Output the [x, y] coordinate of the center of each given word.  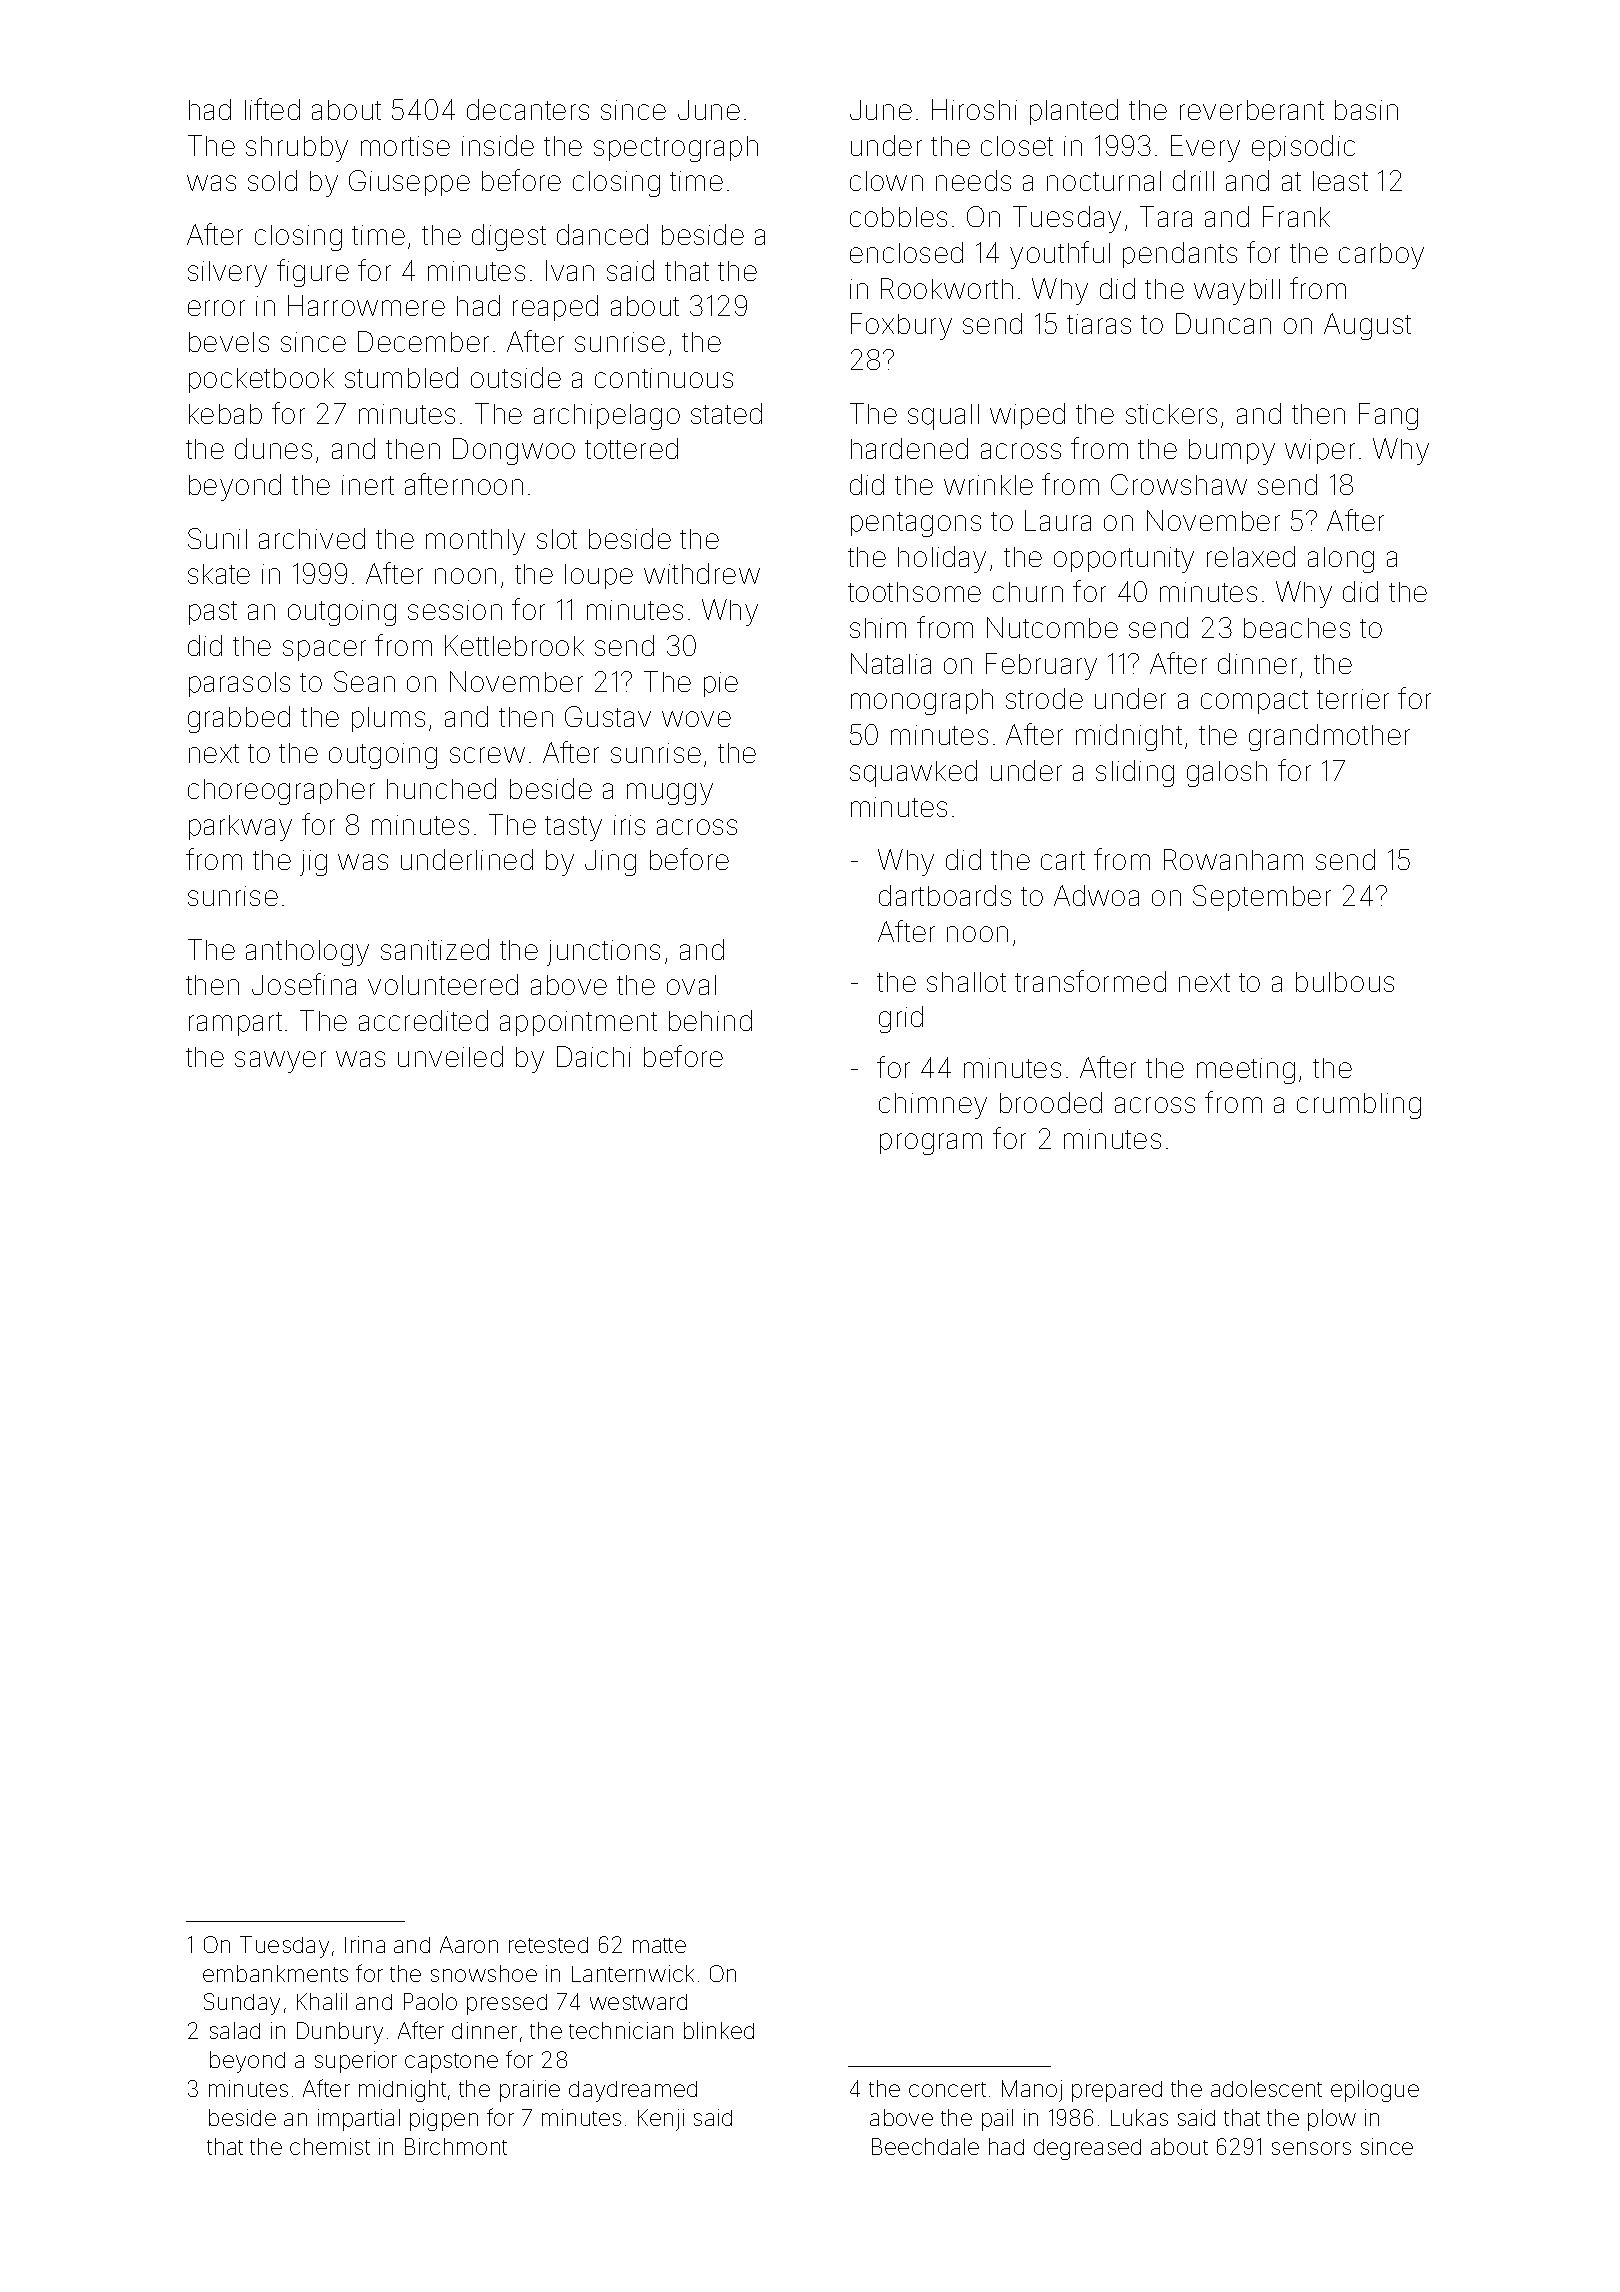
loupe [599, 576]
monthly [475, 542]
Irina [365, 1944]
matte [659, 1945]
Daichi [594, 1056]
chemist [330, 2146]
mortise [405, 146]
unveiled [450, 1056]
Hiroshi [974, 109]
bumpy [1232, 452]
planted [1074, 112]
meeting [1246, 1071]
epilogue [1375, 2091]
